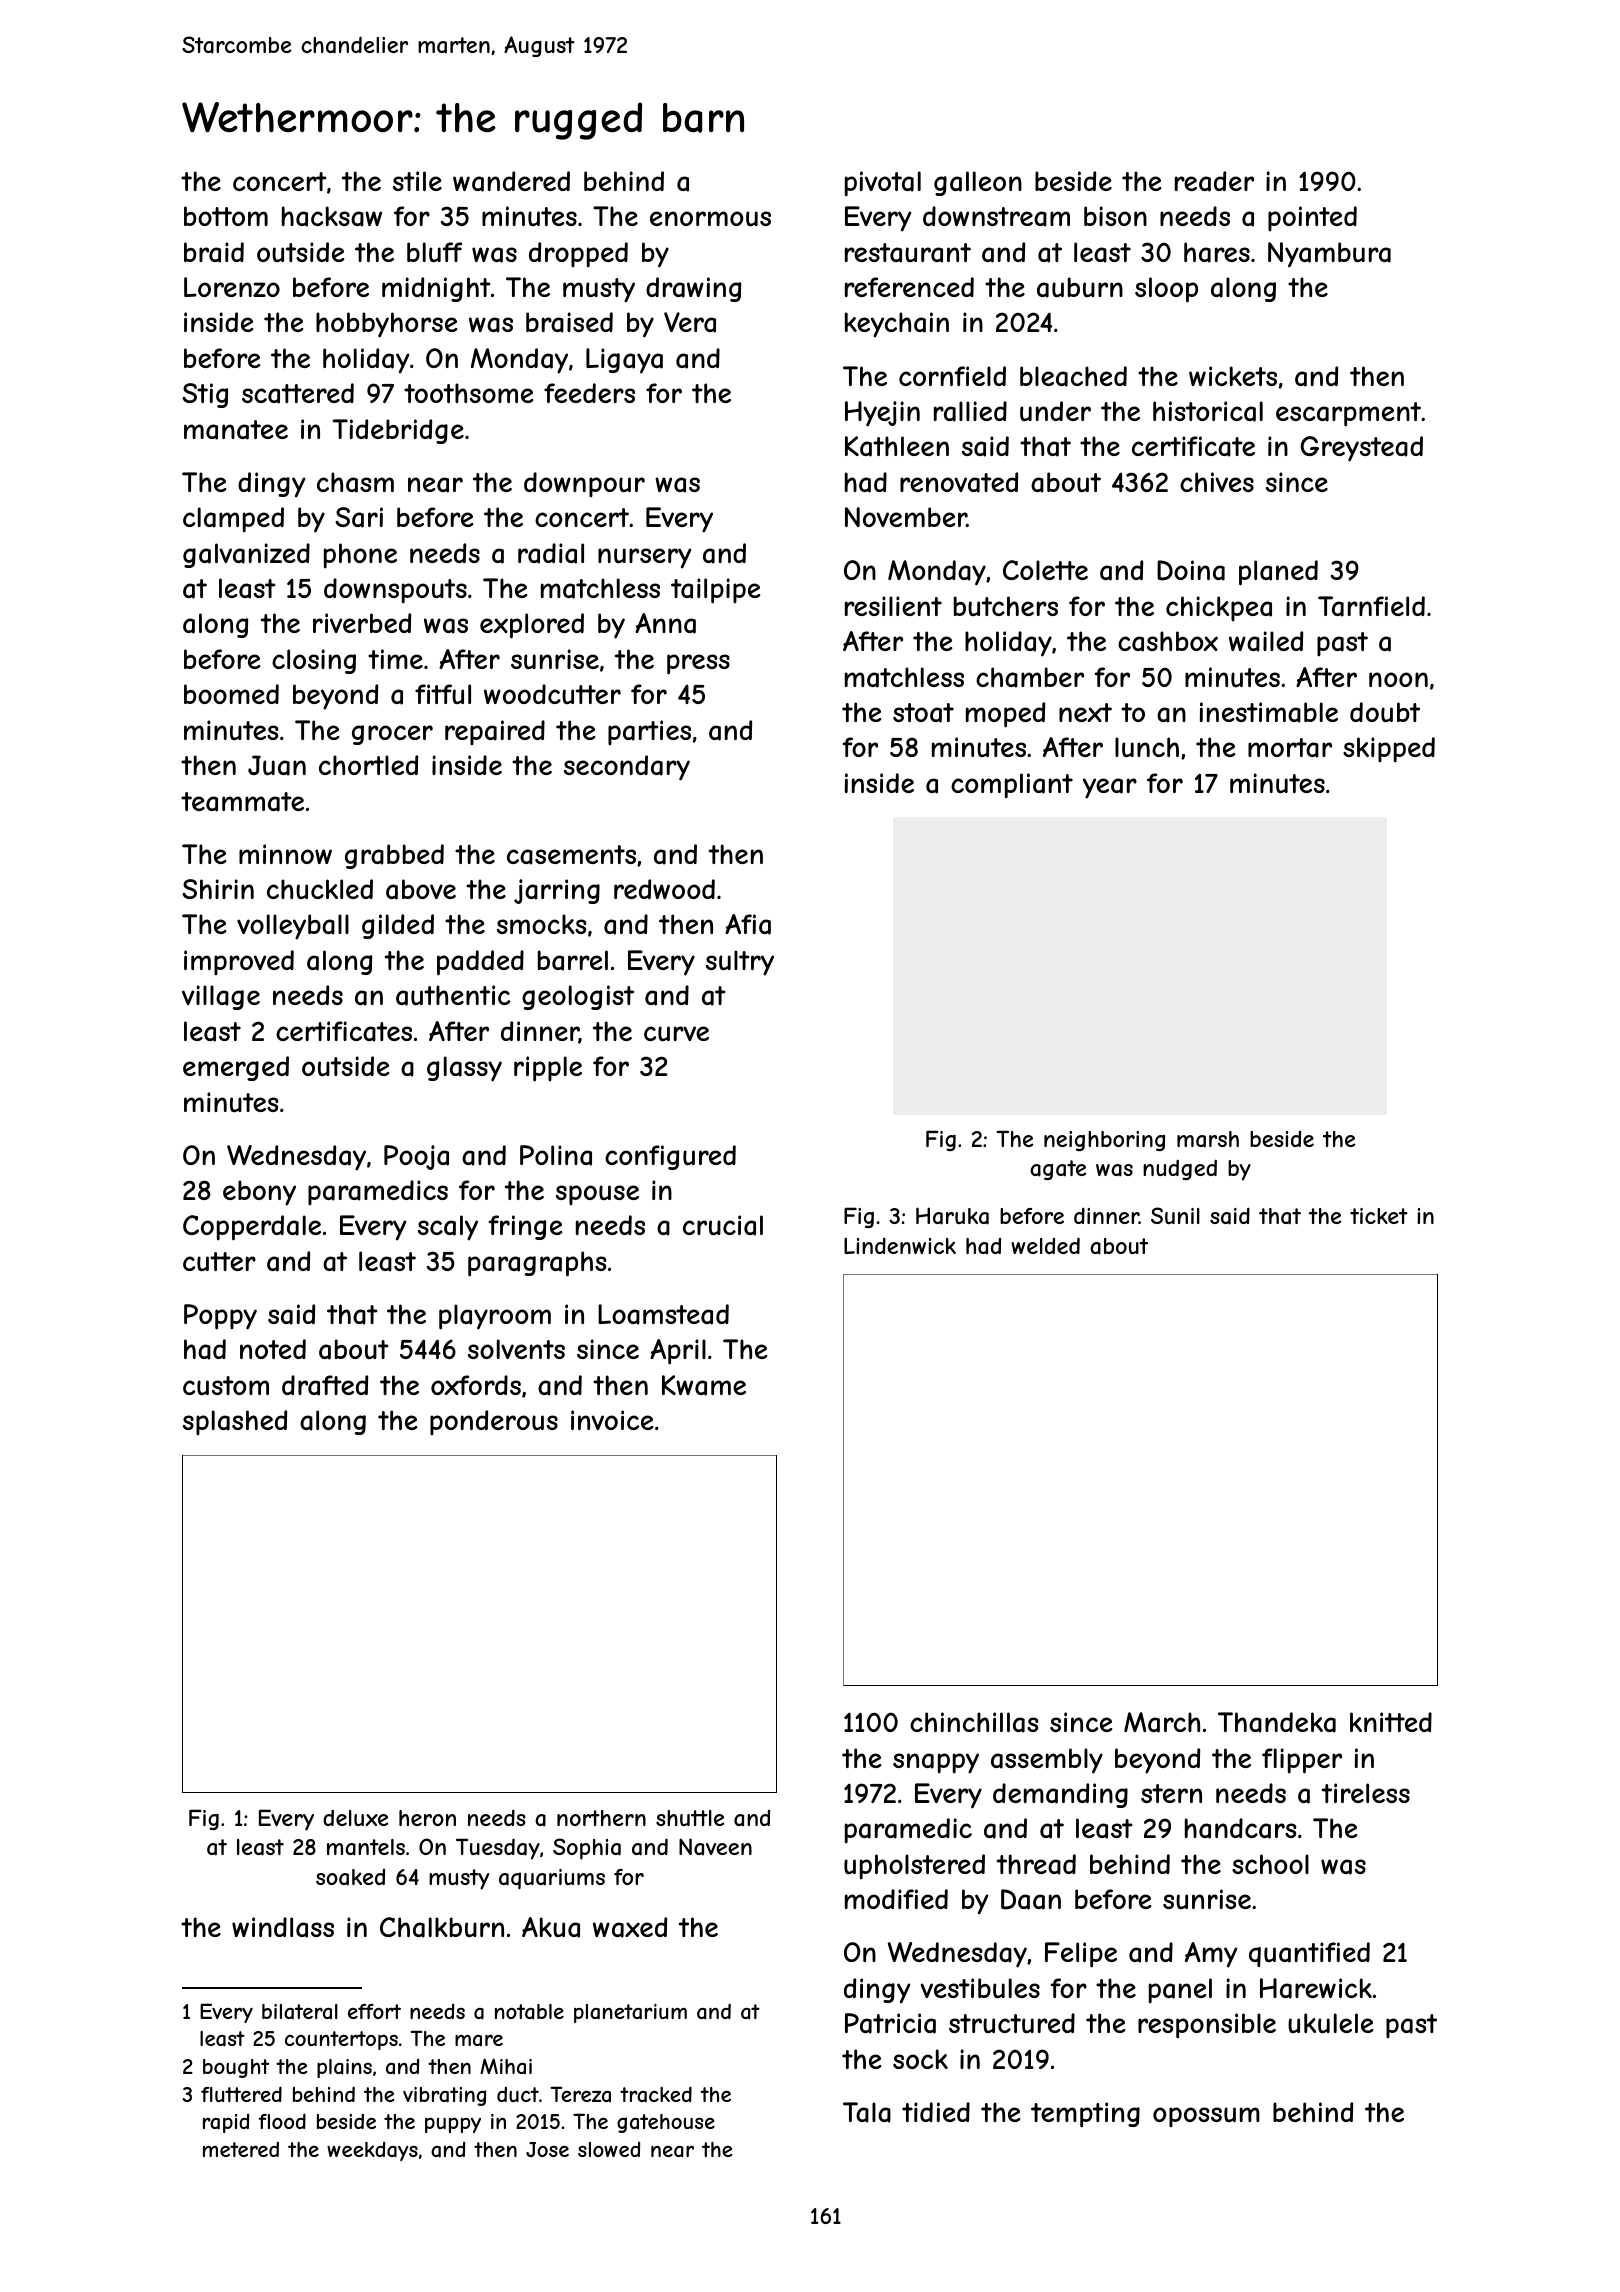 The width and height of the screenshot is (1620, 2292). Describe the element at coordinates (495, 1317) in the screenshot. I see `playroom` at that location.
